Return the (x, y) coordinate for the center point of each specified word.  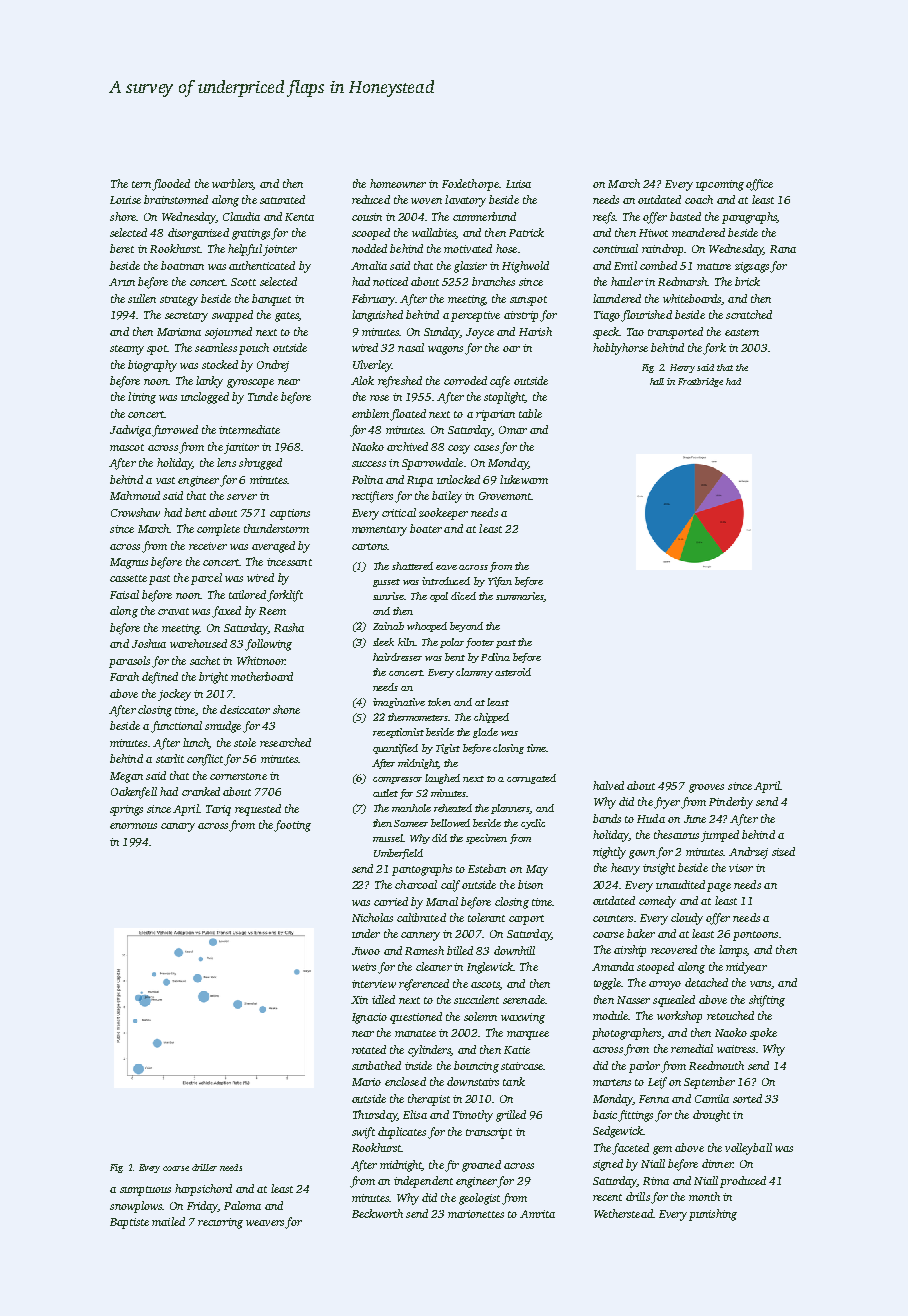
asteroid (513, 672)
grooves (706, 788)
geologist (479, 1199)
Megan (126, 777)
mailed (168, 1221)
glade (485, 733)
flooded (171, 185)
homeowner (398, 183)
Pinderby (731, 803)
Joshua (149, 643)
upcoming (720, 185)
